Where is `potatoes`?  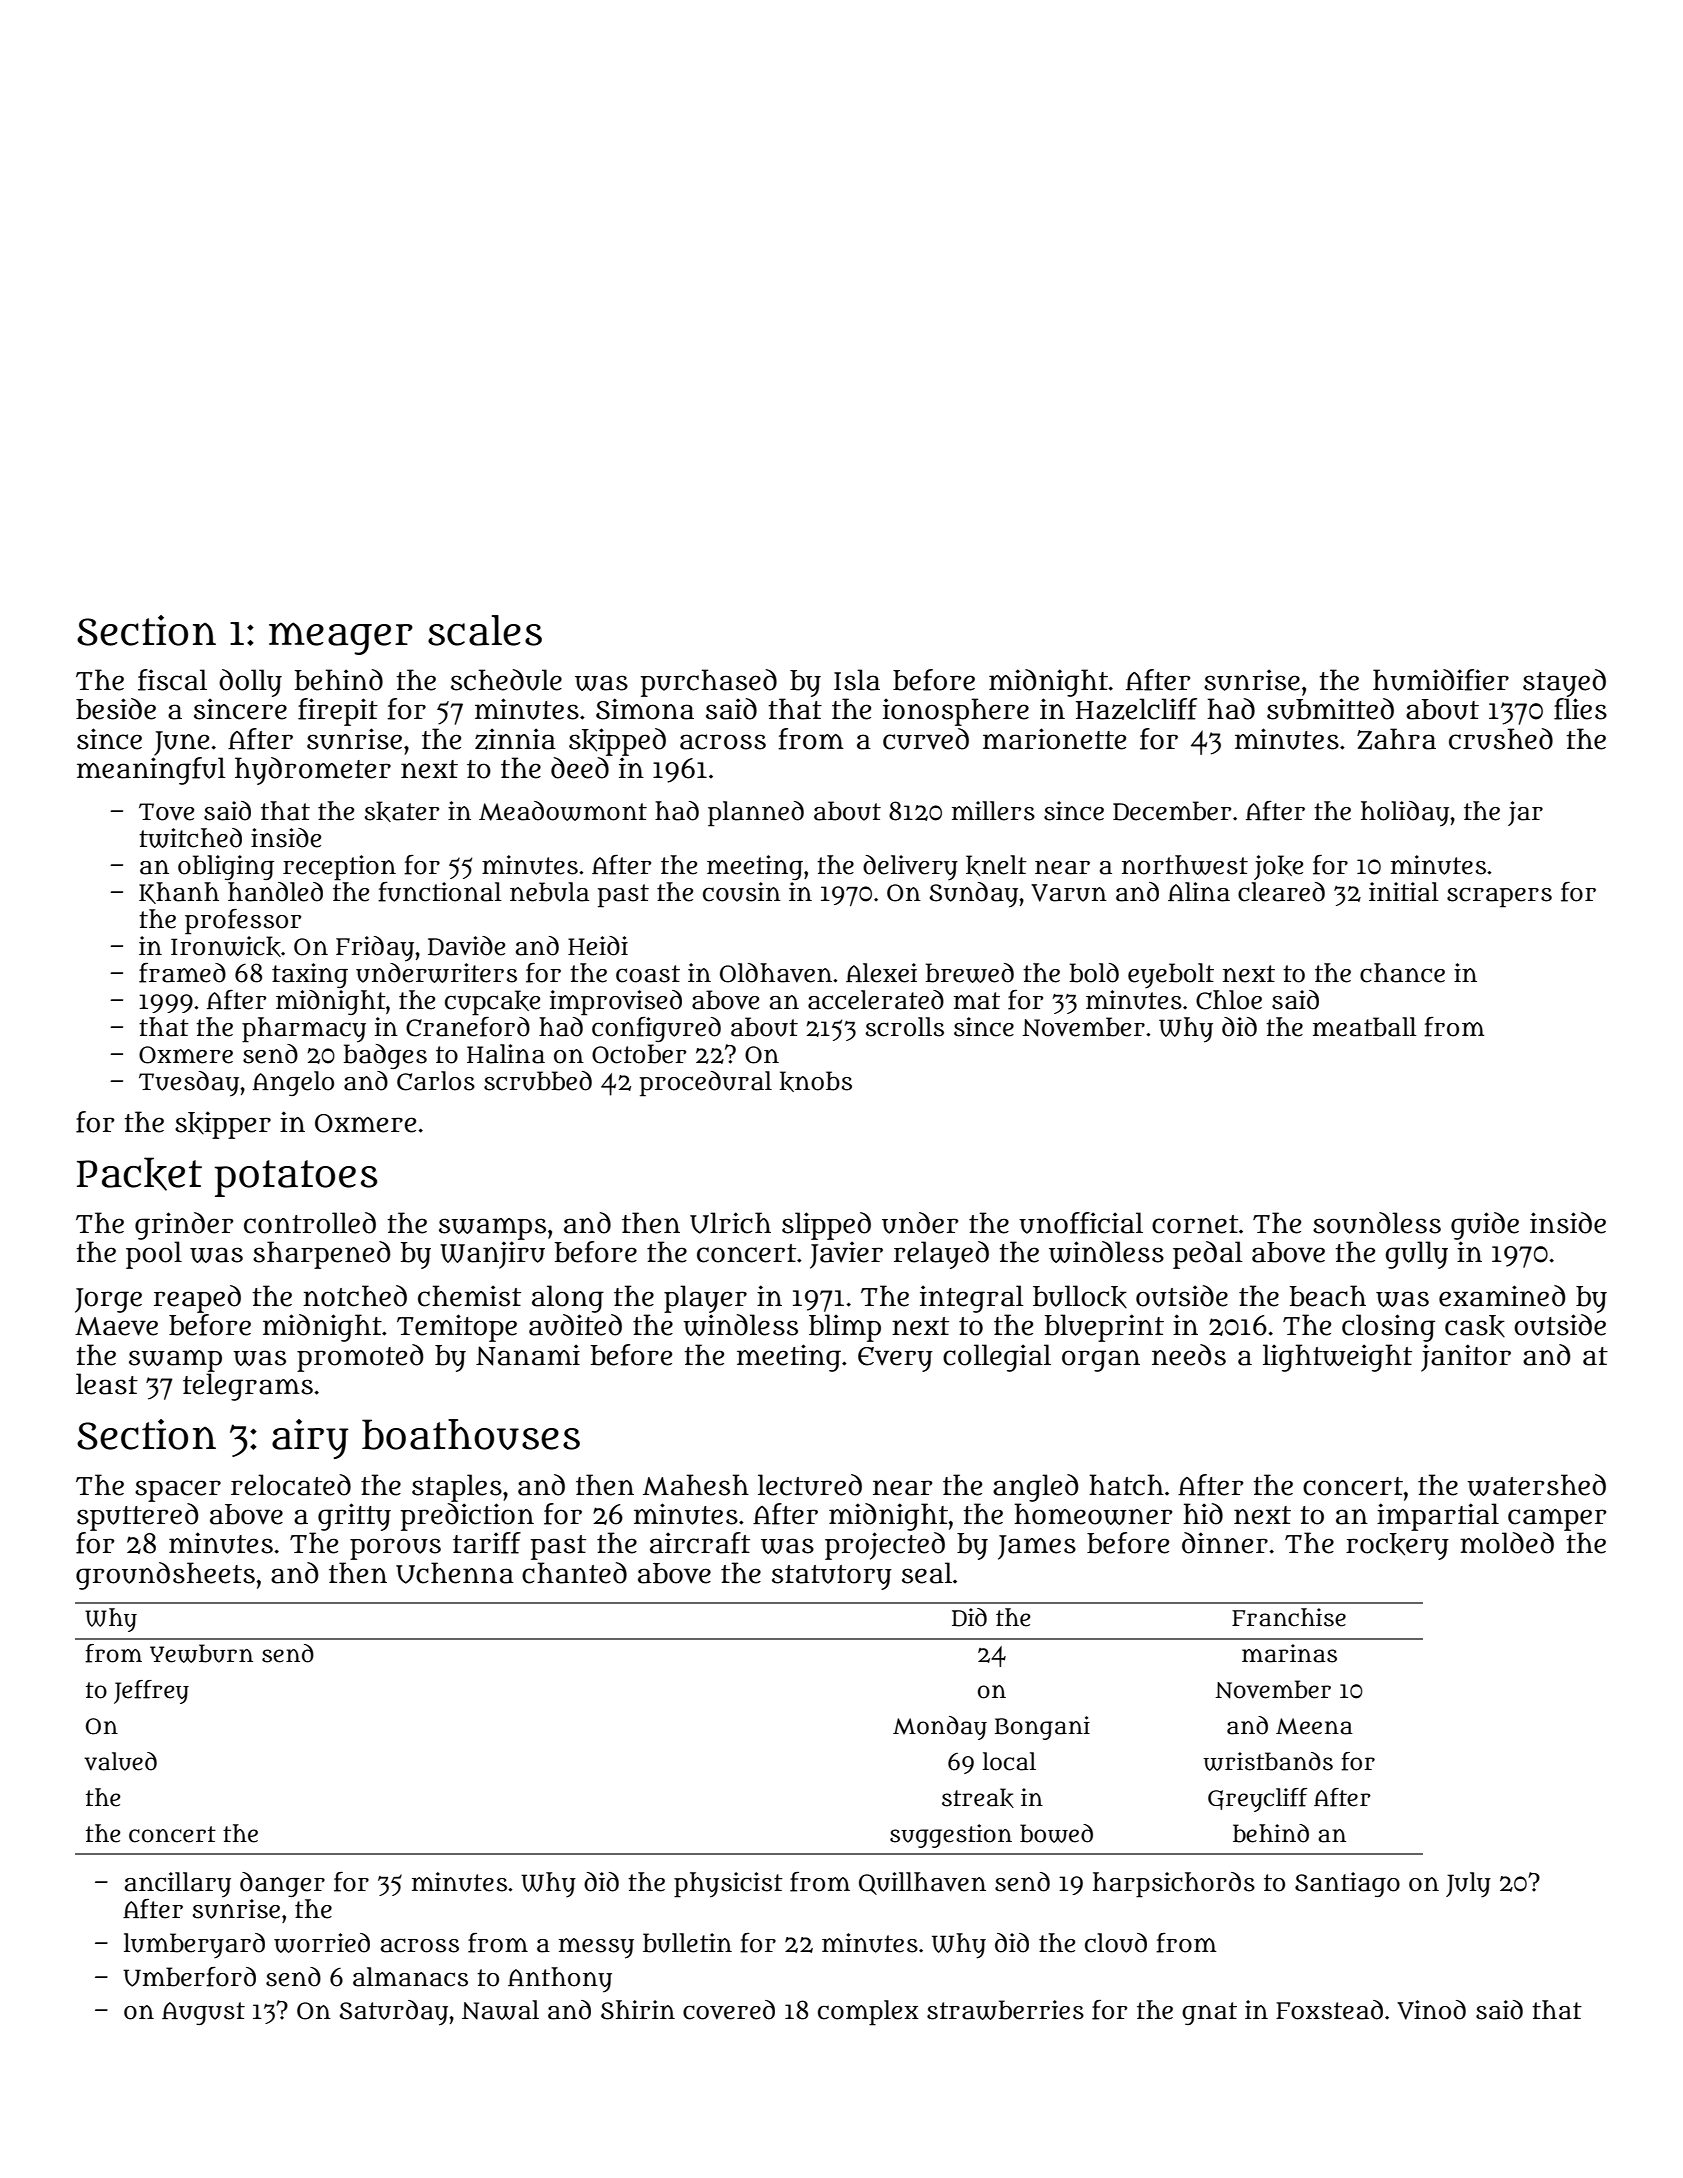
potatoes is located at coordinates (296, 1178).
